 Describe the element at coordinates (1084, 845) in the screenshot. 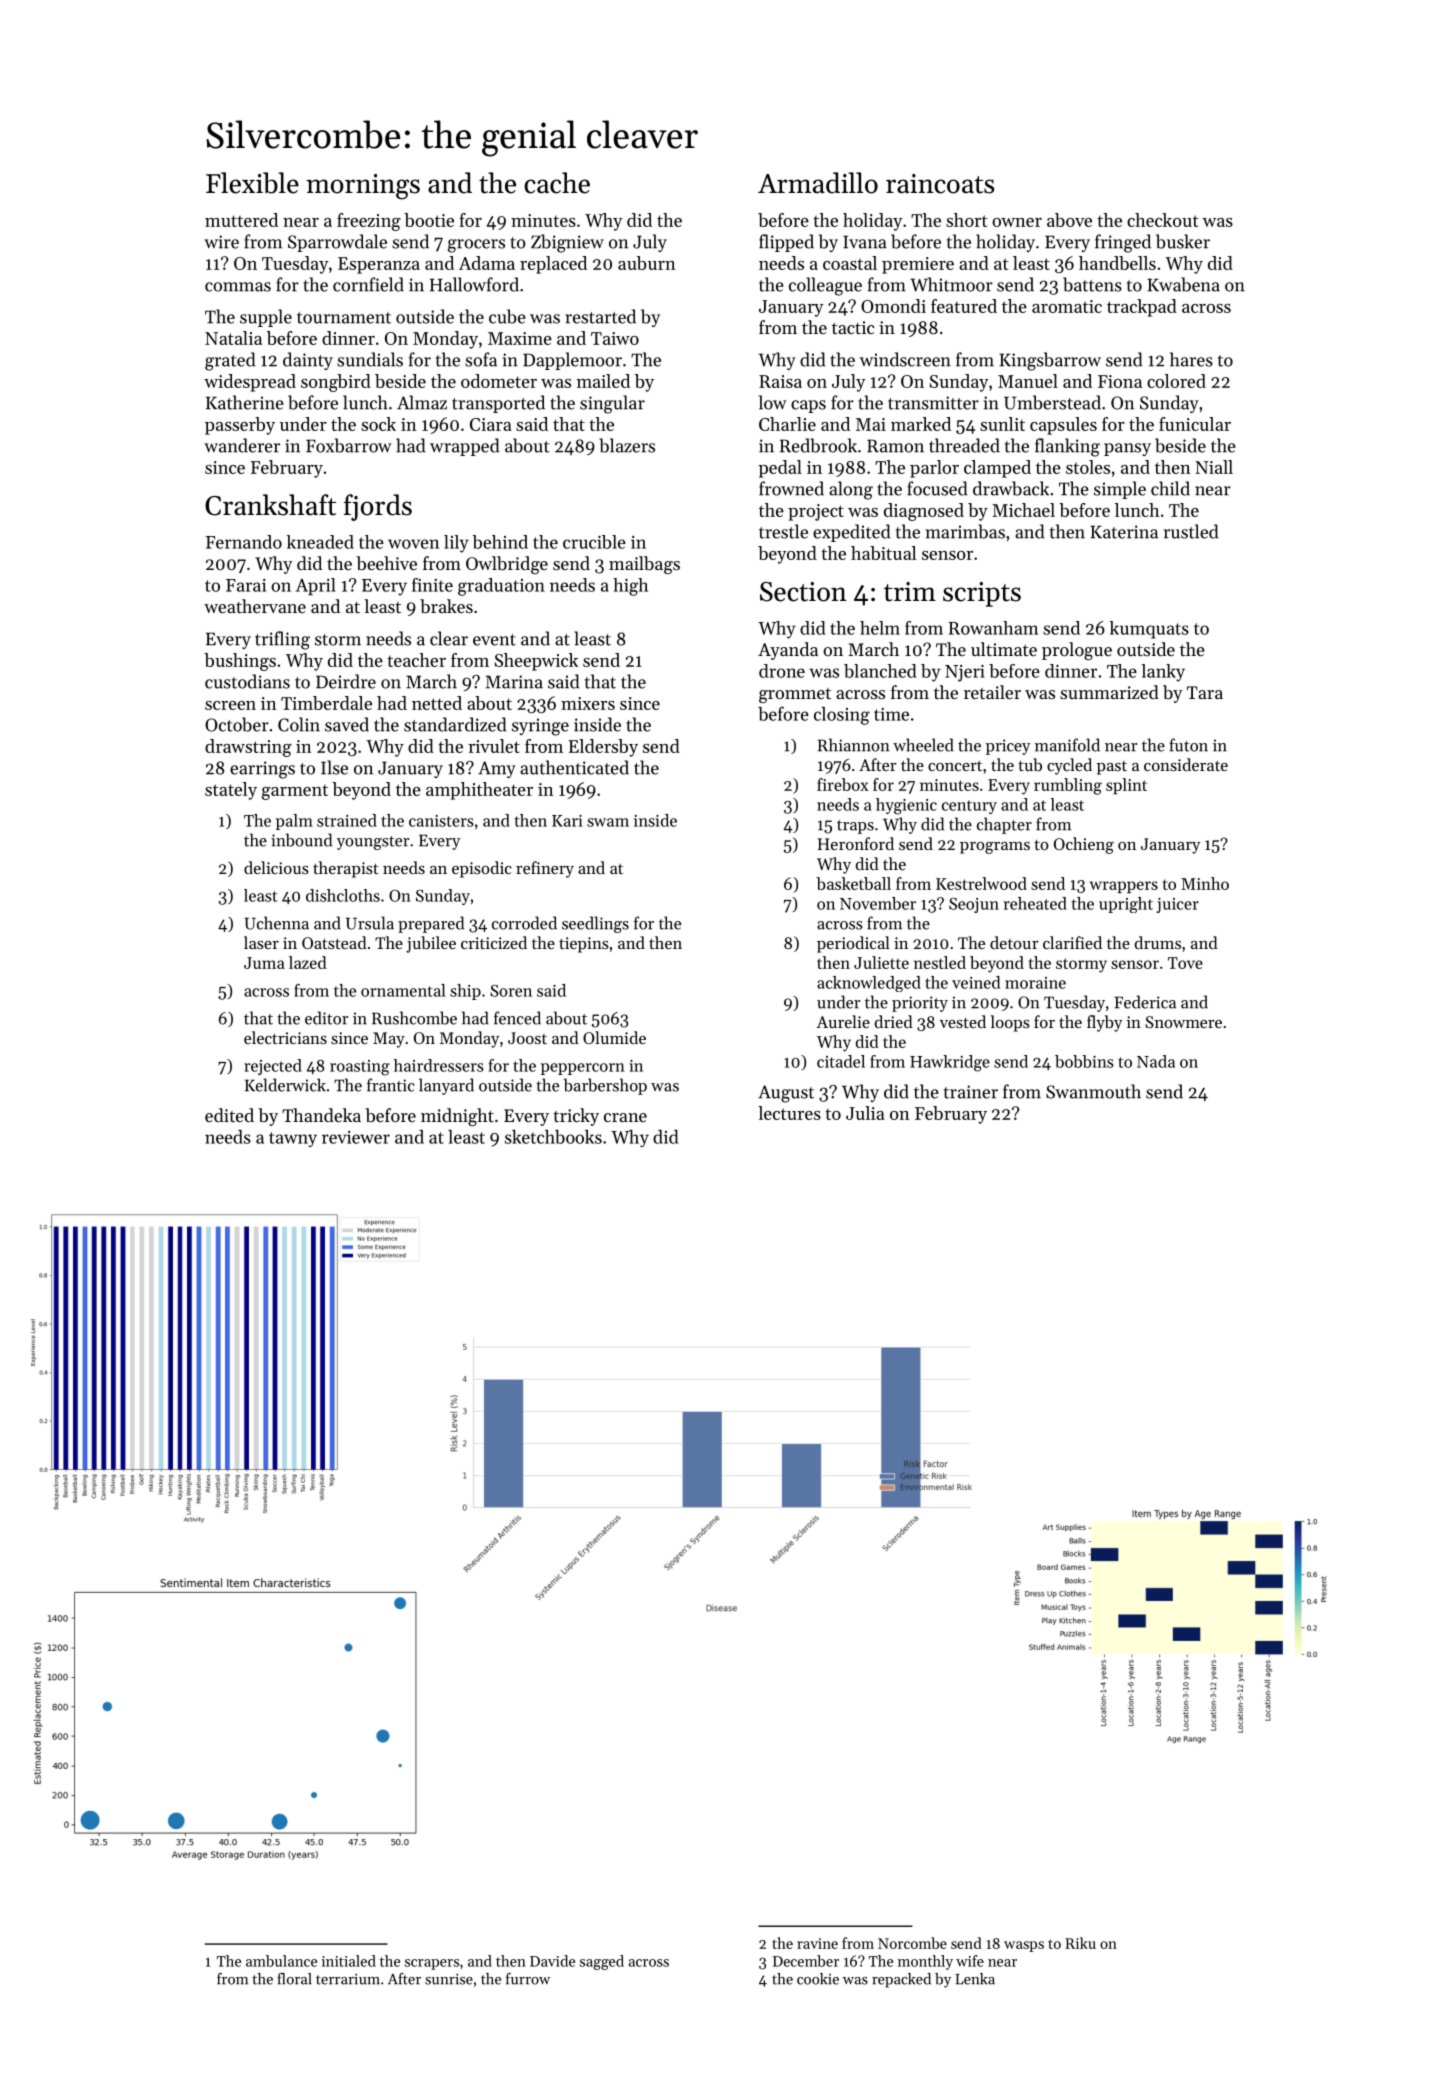

I see `Ochieng` at that location.
